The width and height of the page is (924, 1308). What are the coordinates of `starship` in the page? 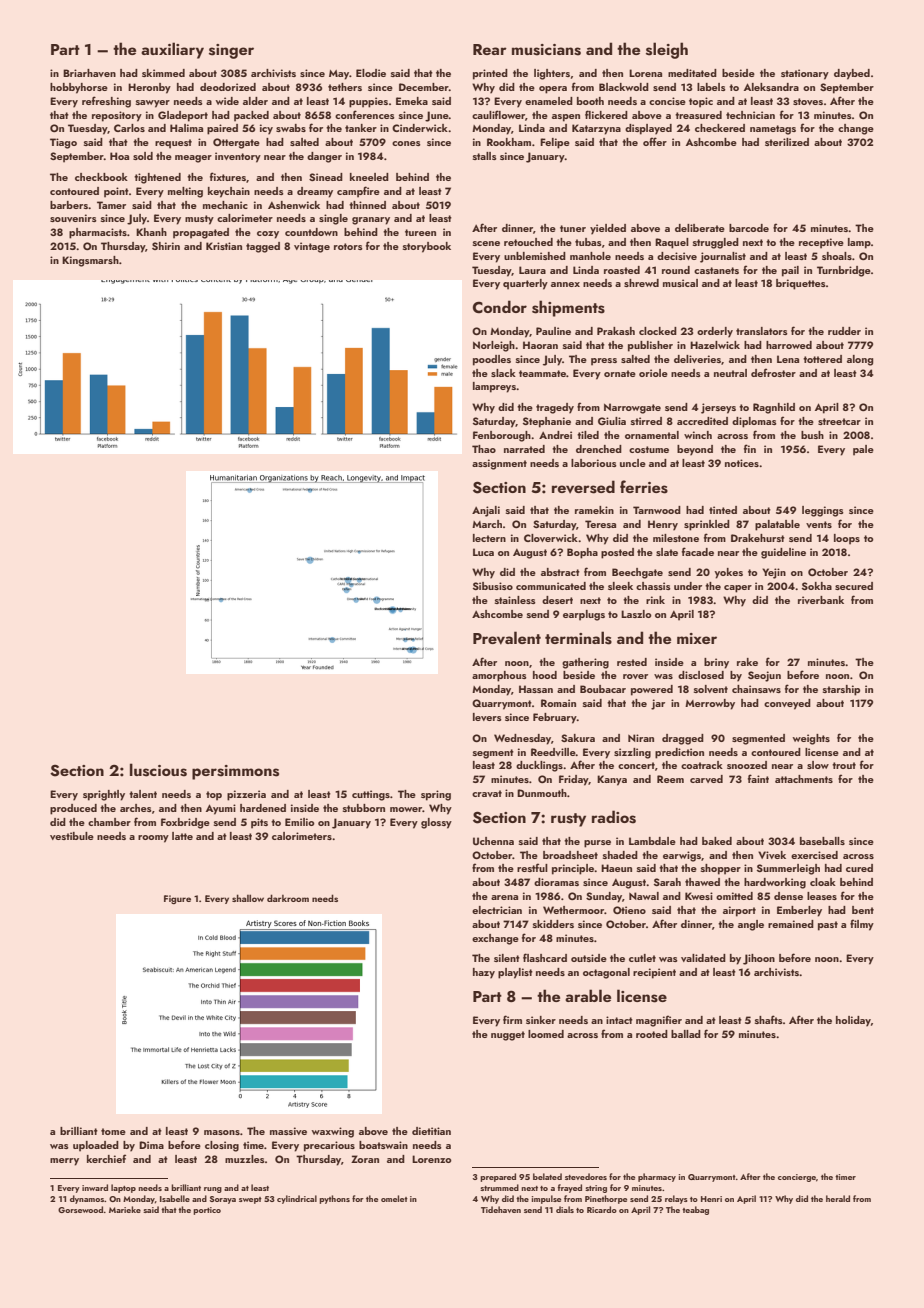 It's located at (841, 690).
